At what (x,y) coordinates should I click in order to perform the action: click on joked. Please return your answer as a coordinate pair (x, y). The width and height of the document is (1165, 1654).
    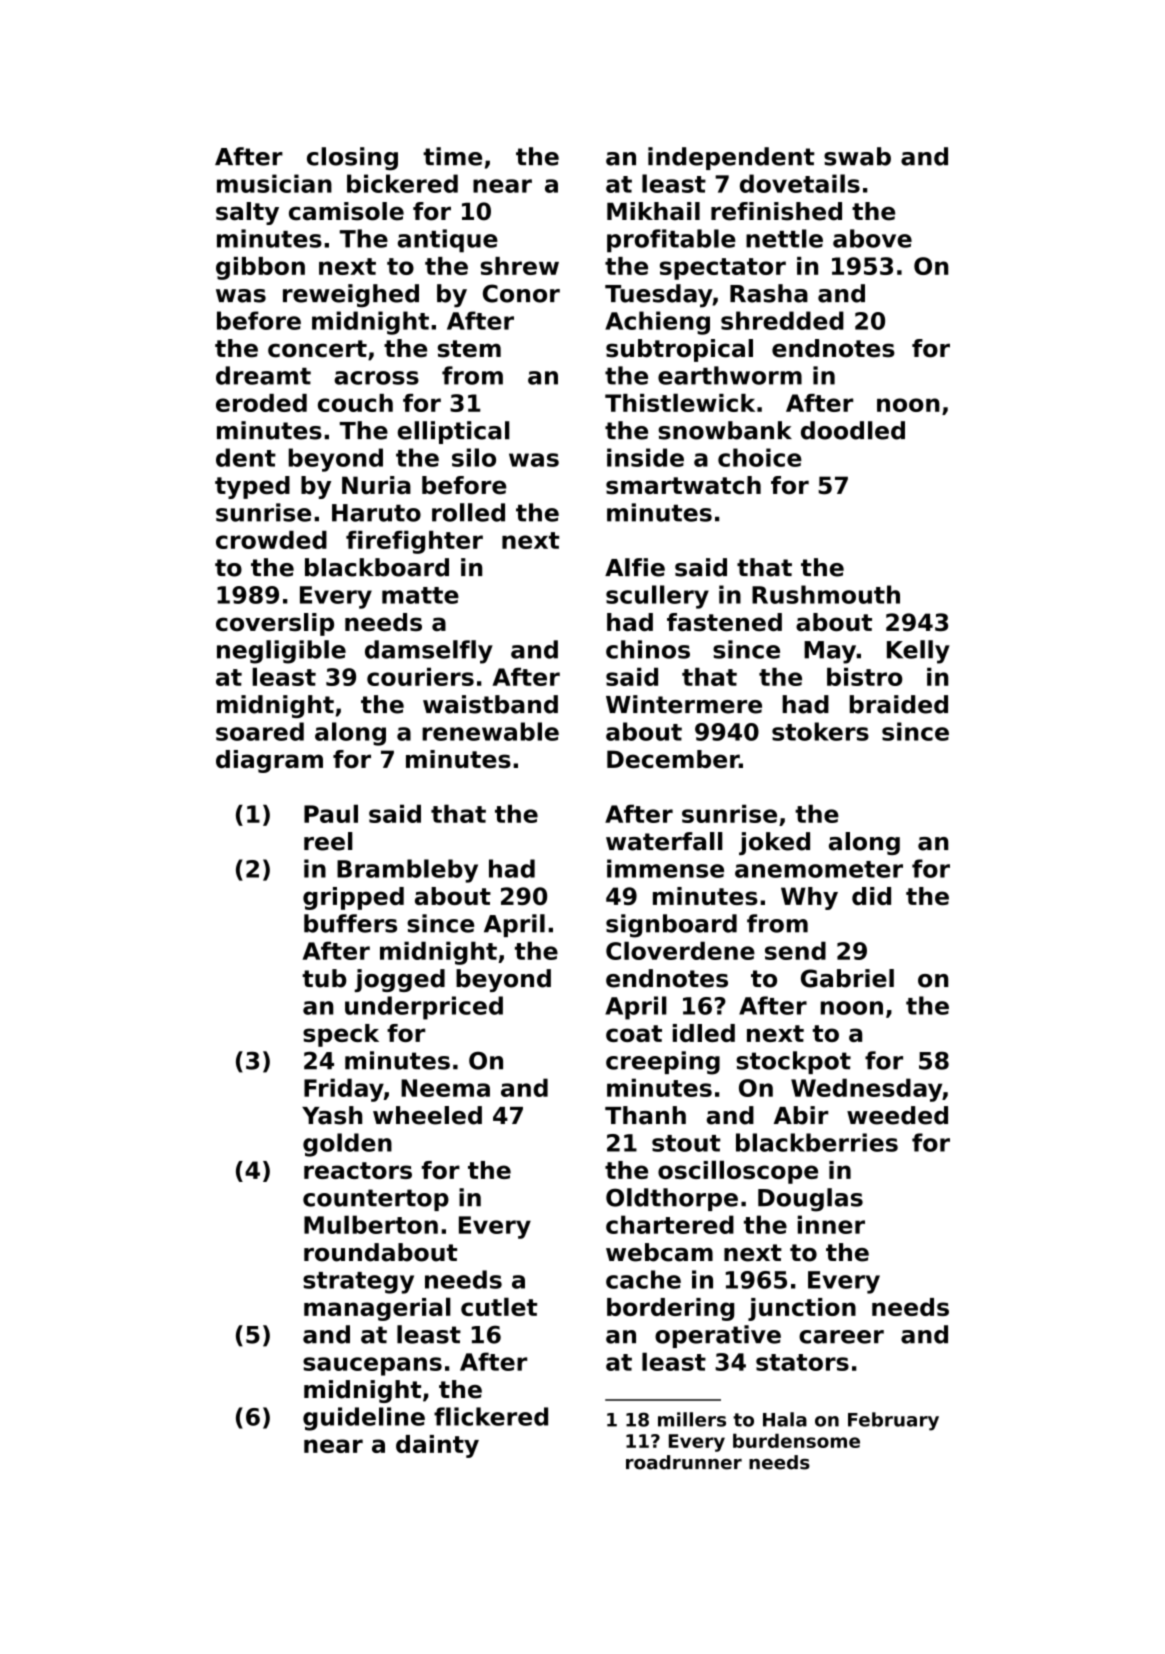
    Looking at the image, I should click on (774, 843).
